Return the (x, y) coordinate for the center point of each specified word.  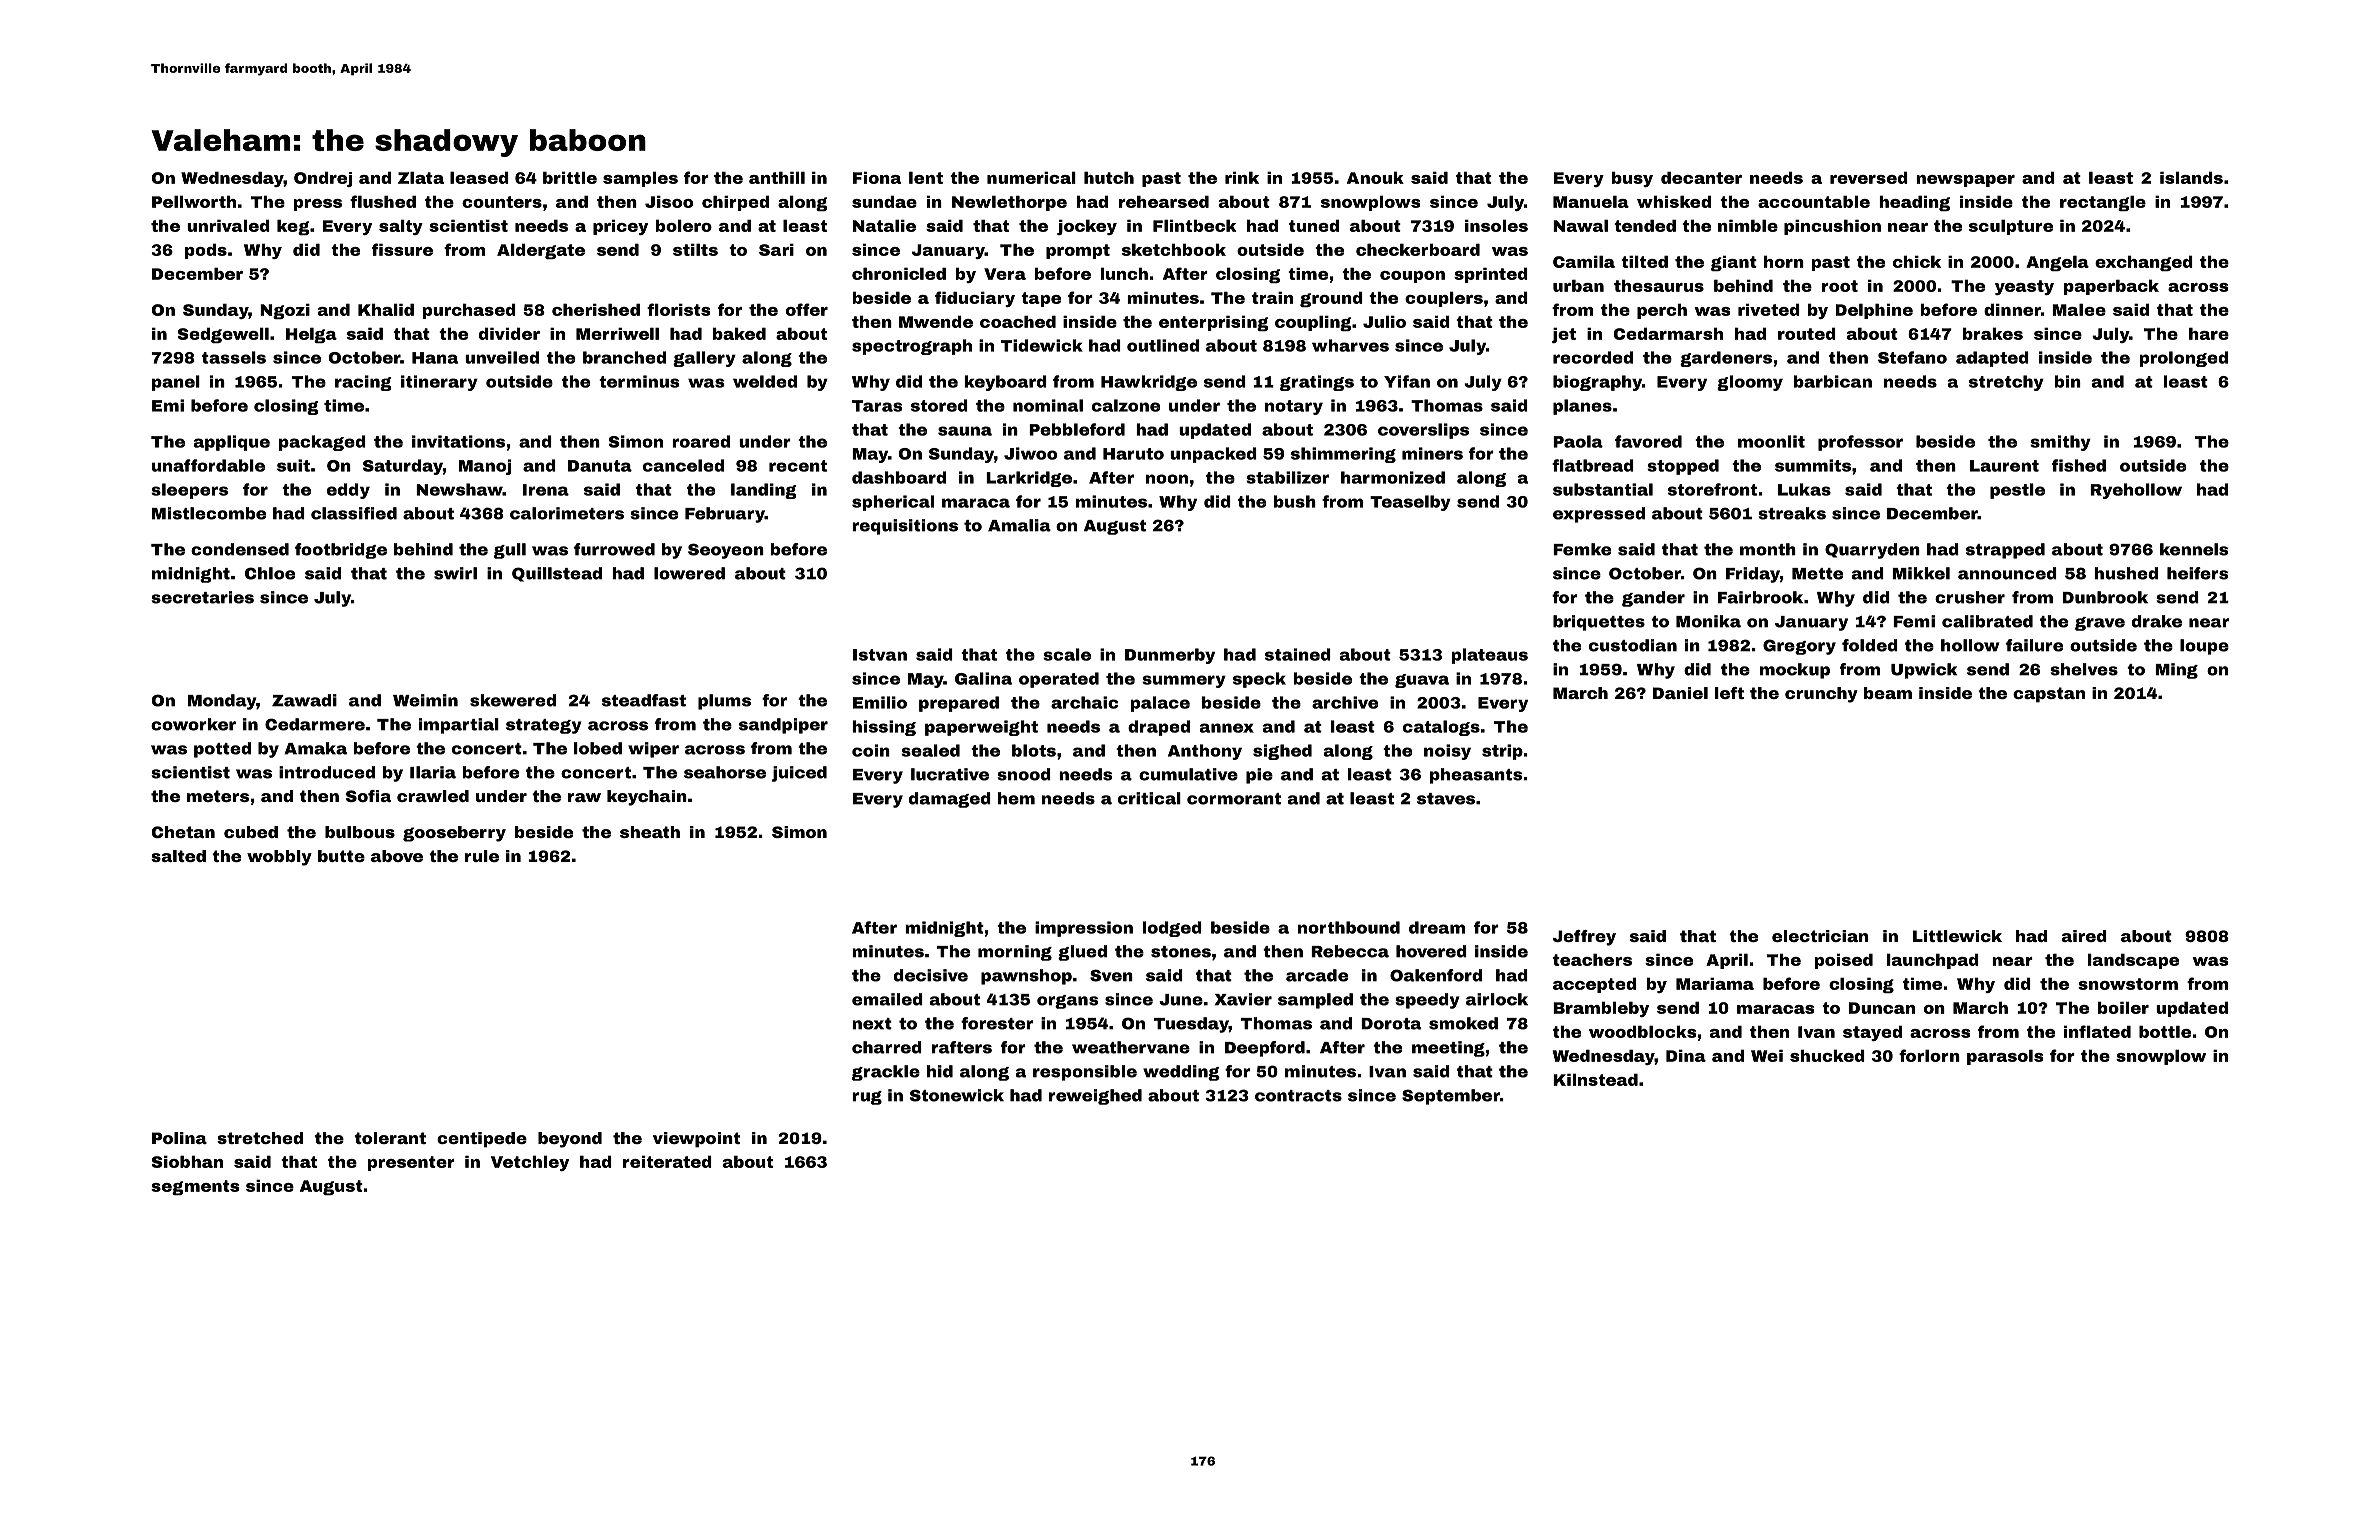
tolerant (390, 1138)
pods (206, 251)
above (397, 856)
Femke (1582, 549)
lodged (1172, 929)
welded (765, 381)
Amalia (1019, 525)
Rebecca (1350, 951)
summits (1813, 465)
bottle (2165, 1032)
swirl (455, 573)
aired (2084, 936)
